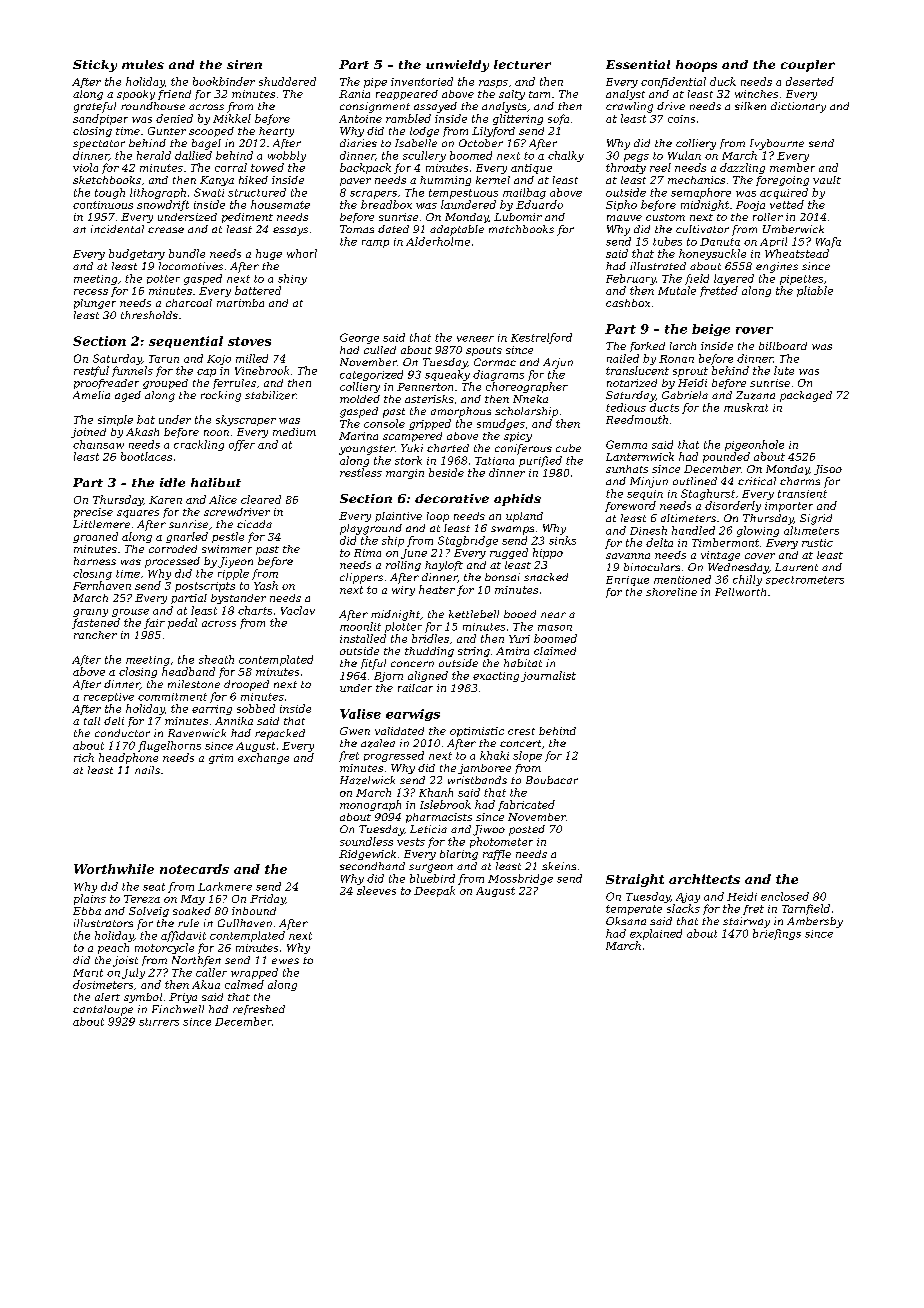  I want to click on unwieldy, so click(457, 66).
